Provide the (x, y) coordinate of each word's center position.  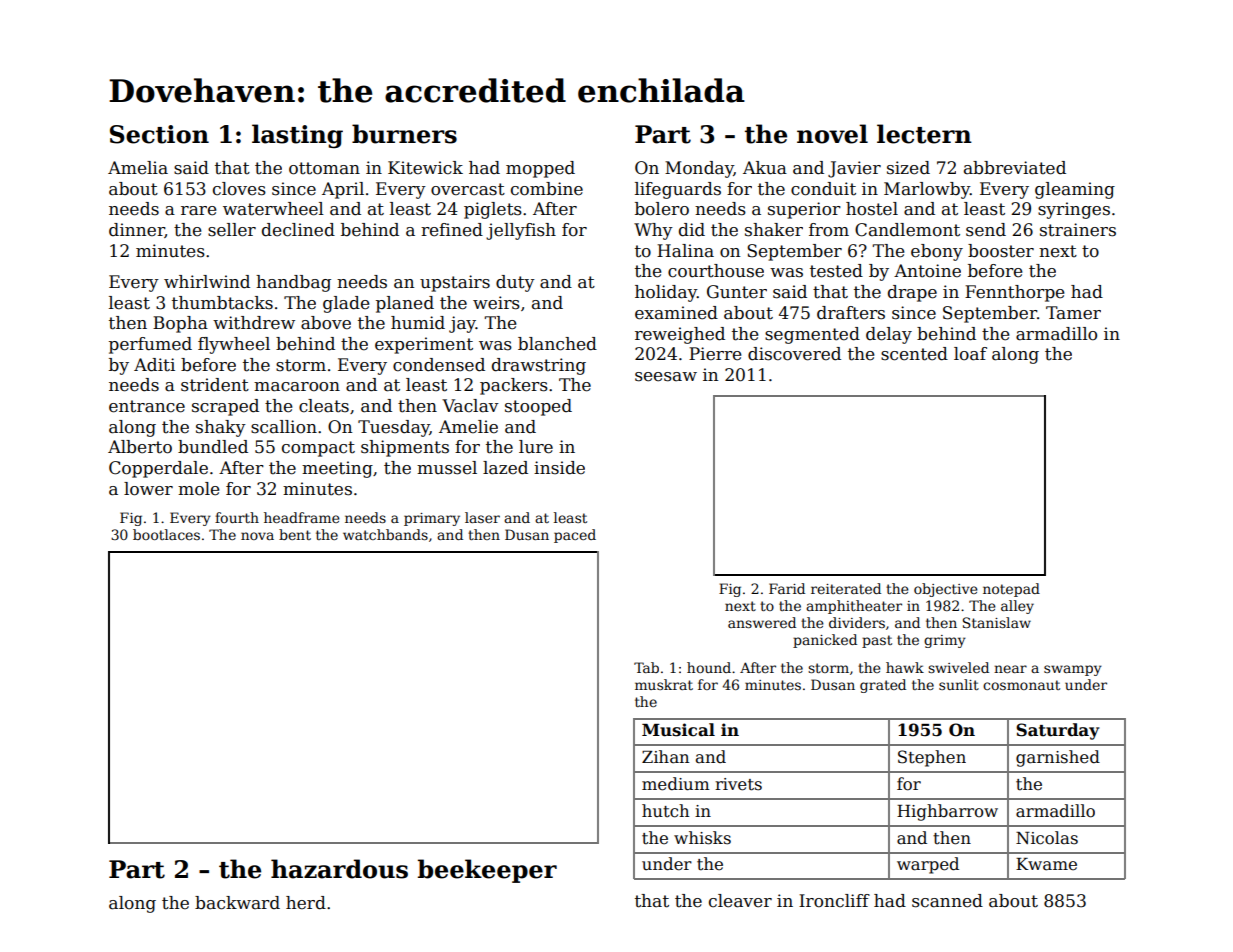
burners (404, 134)
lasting (297, 136)
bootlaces (166, 534)
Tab (646, 667)
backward (237, 903)
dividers (857, 622)
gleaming (1075, 190)
